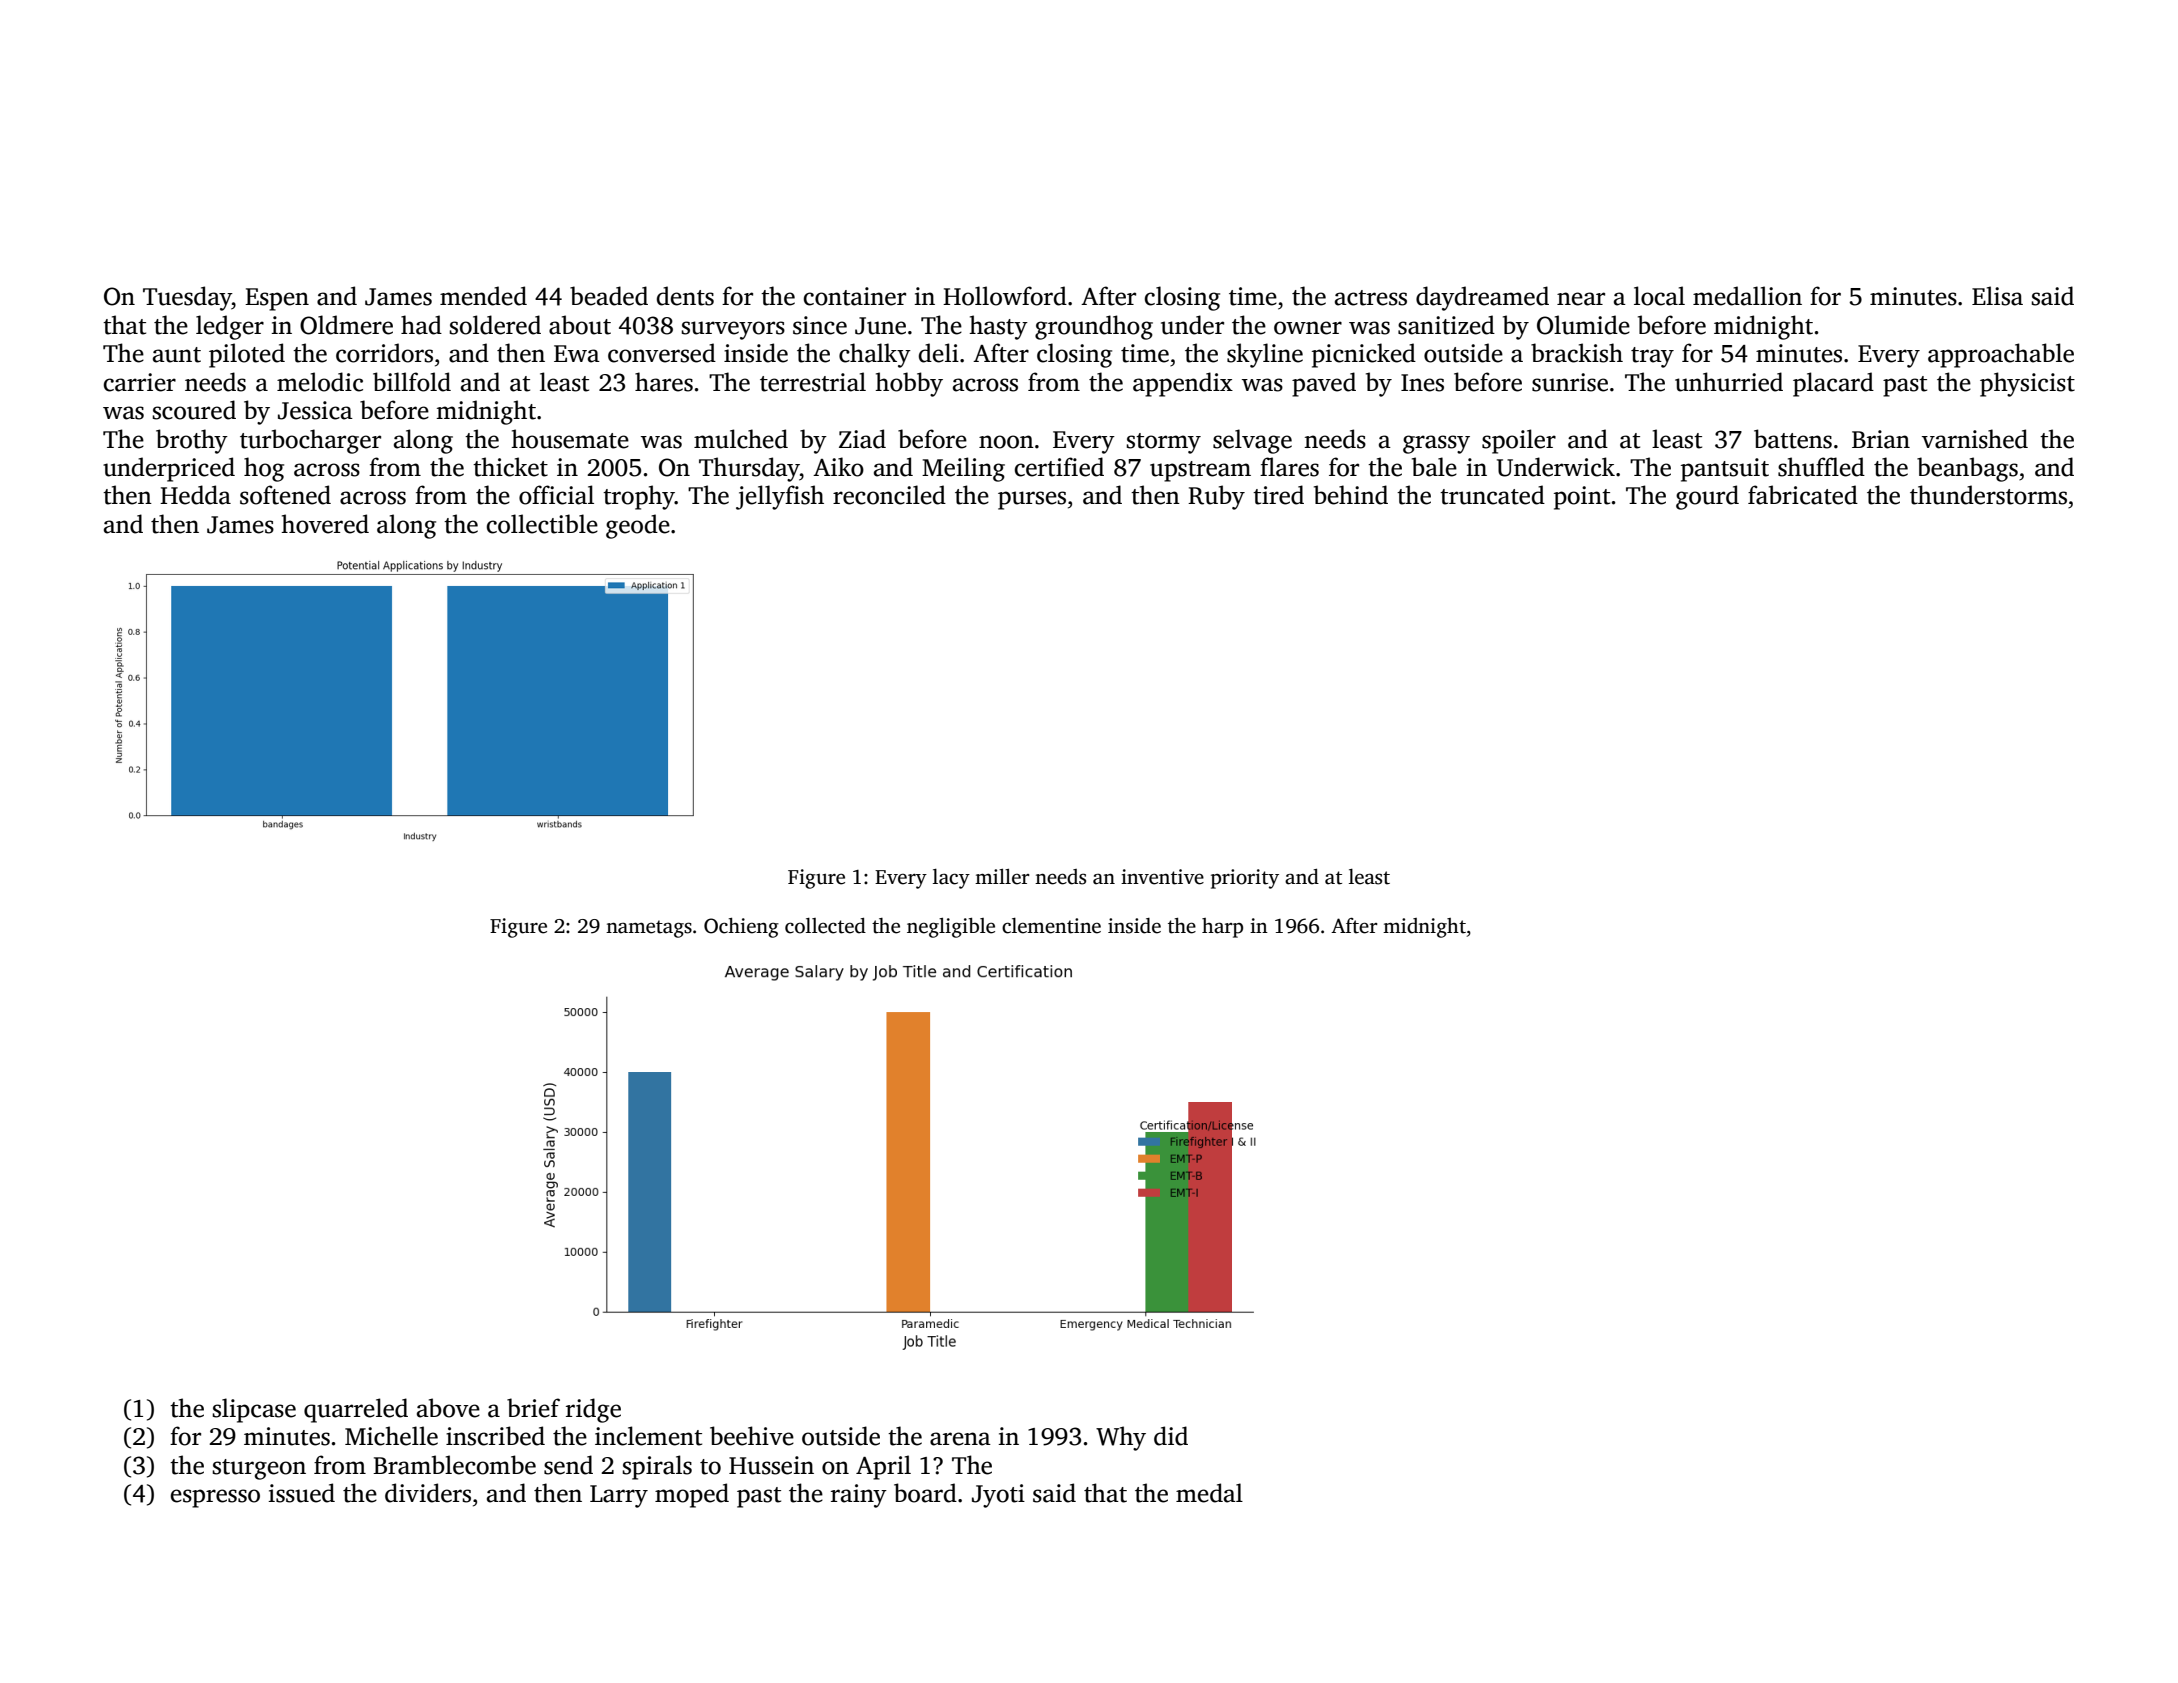 The width and height of the page is (2178, 1683). Describe the element at coordinates (1171, 1436) in the page. I see `did` at that location.
